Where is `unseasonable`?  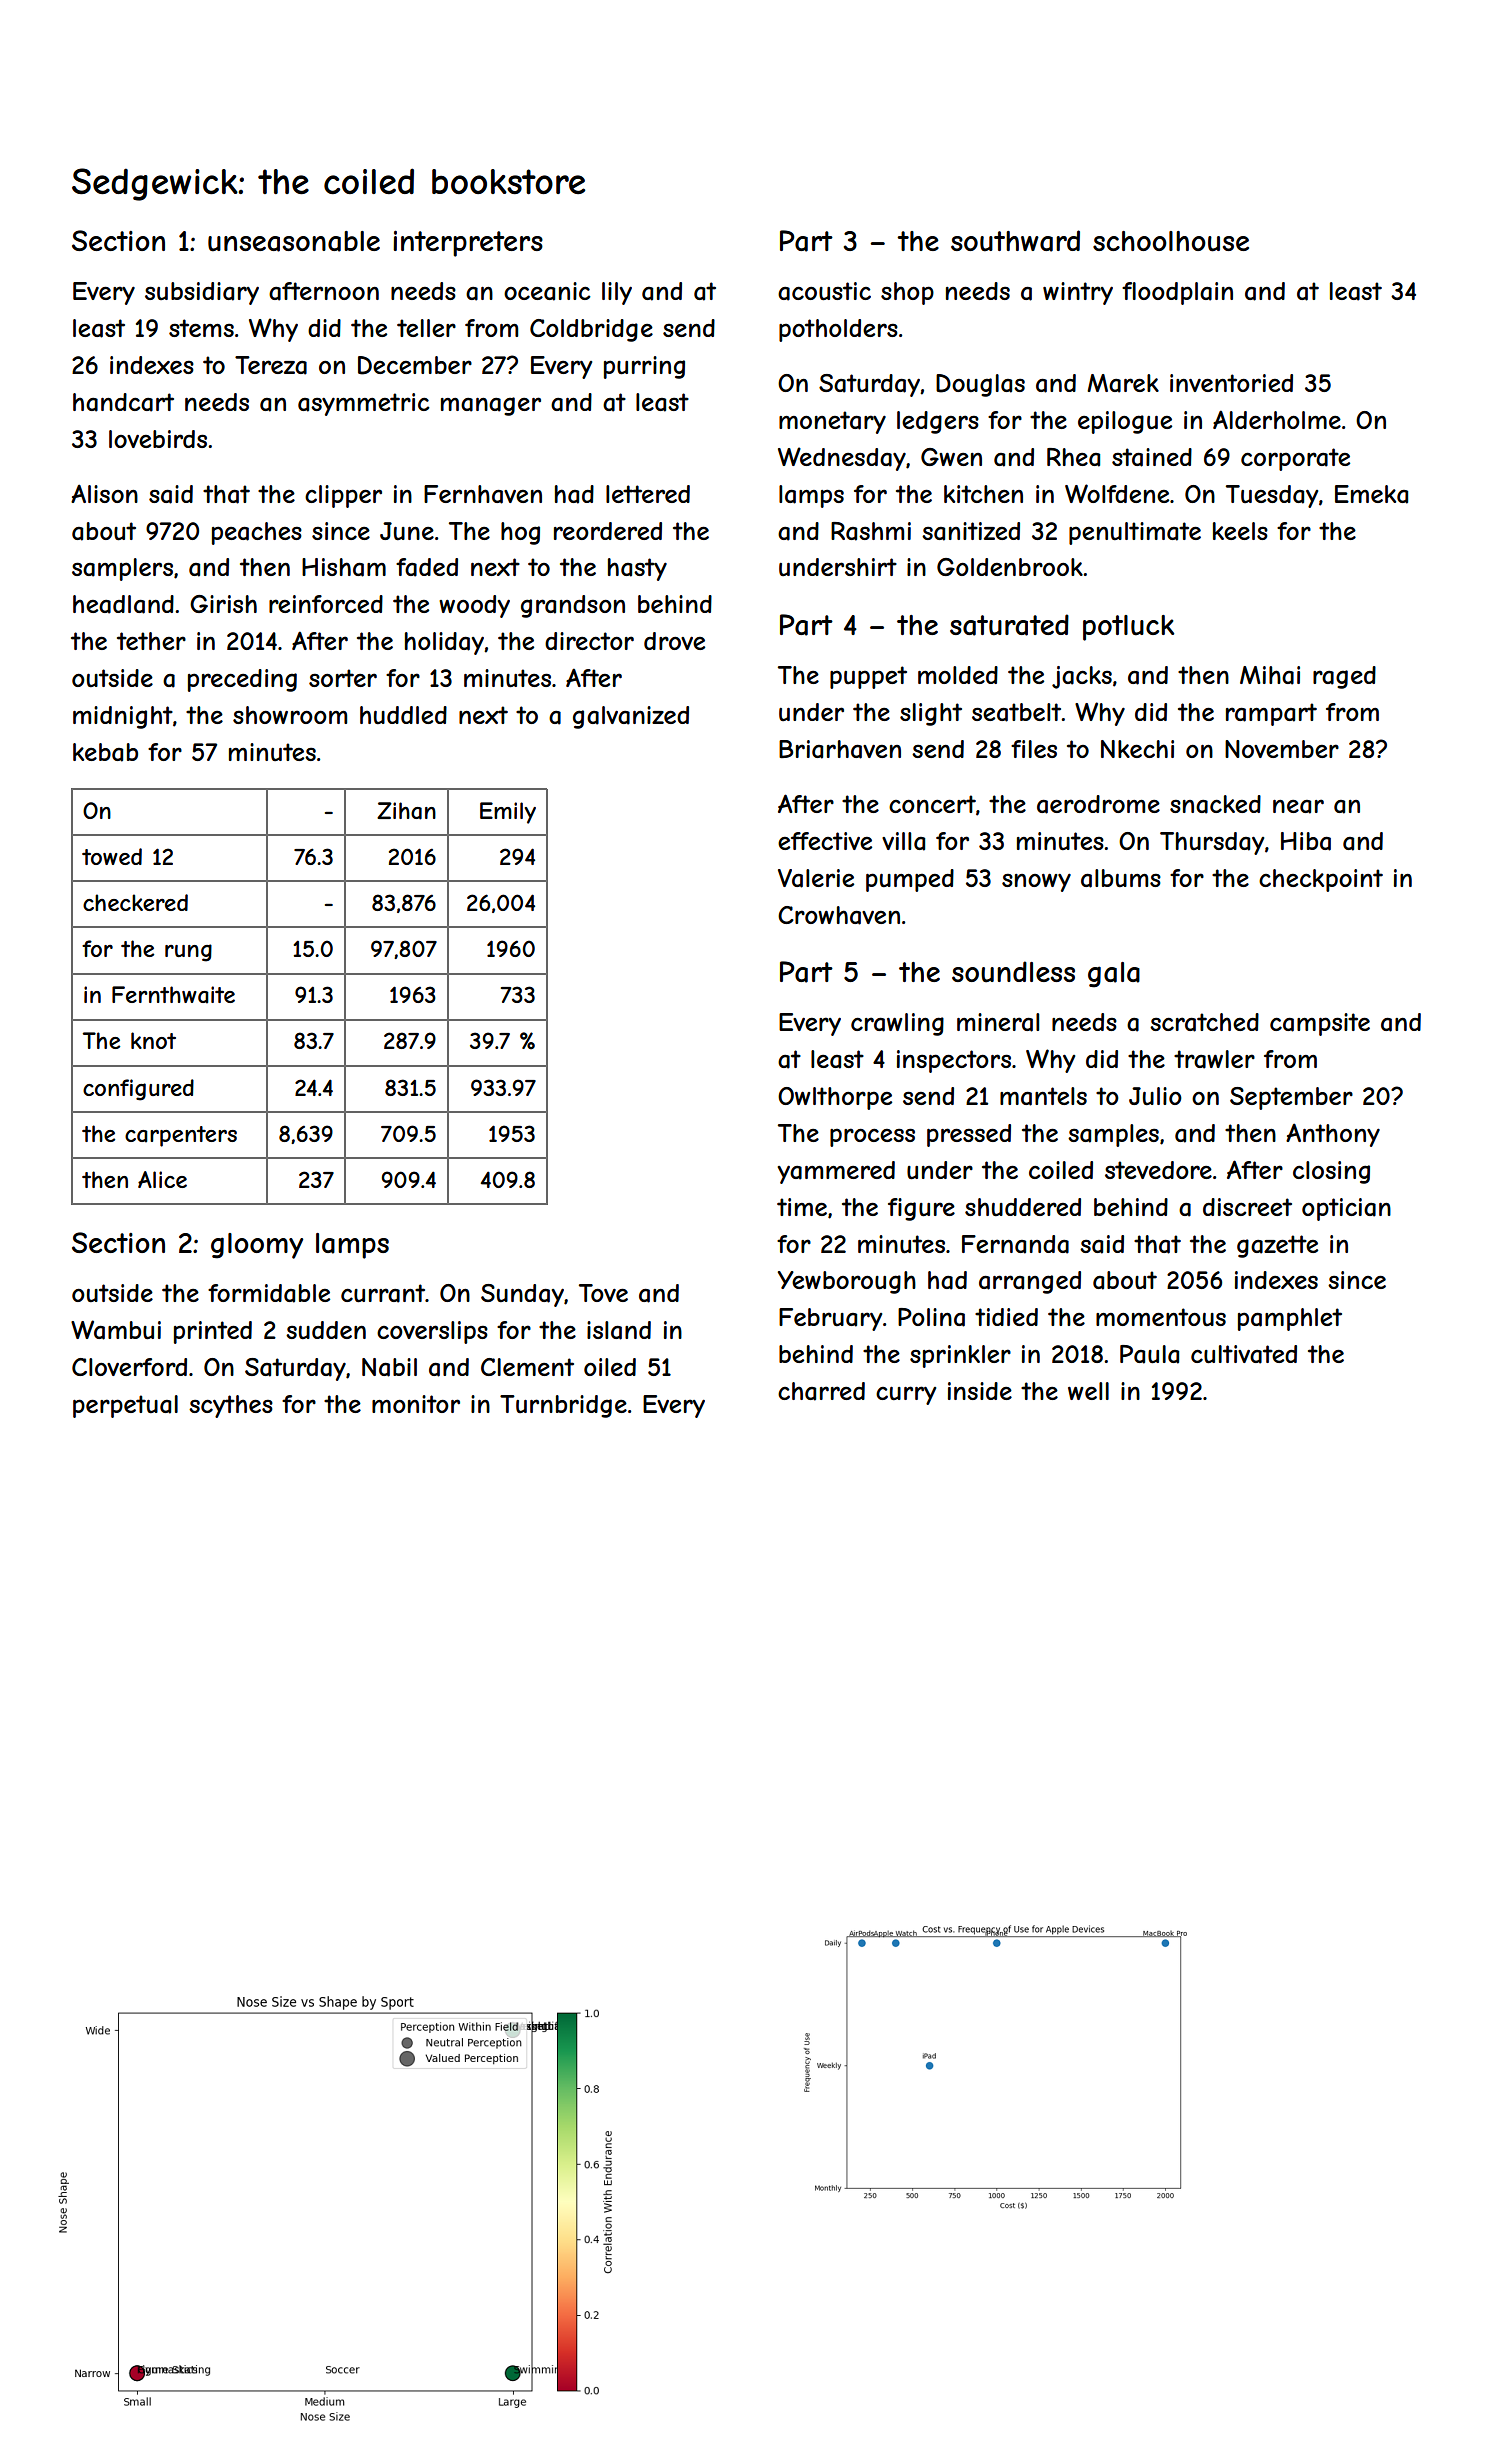
unseasonable is located at coordinates (294, 241).
